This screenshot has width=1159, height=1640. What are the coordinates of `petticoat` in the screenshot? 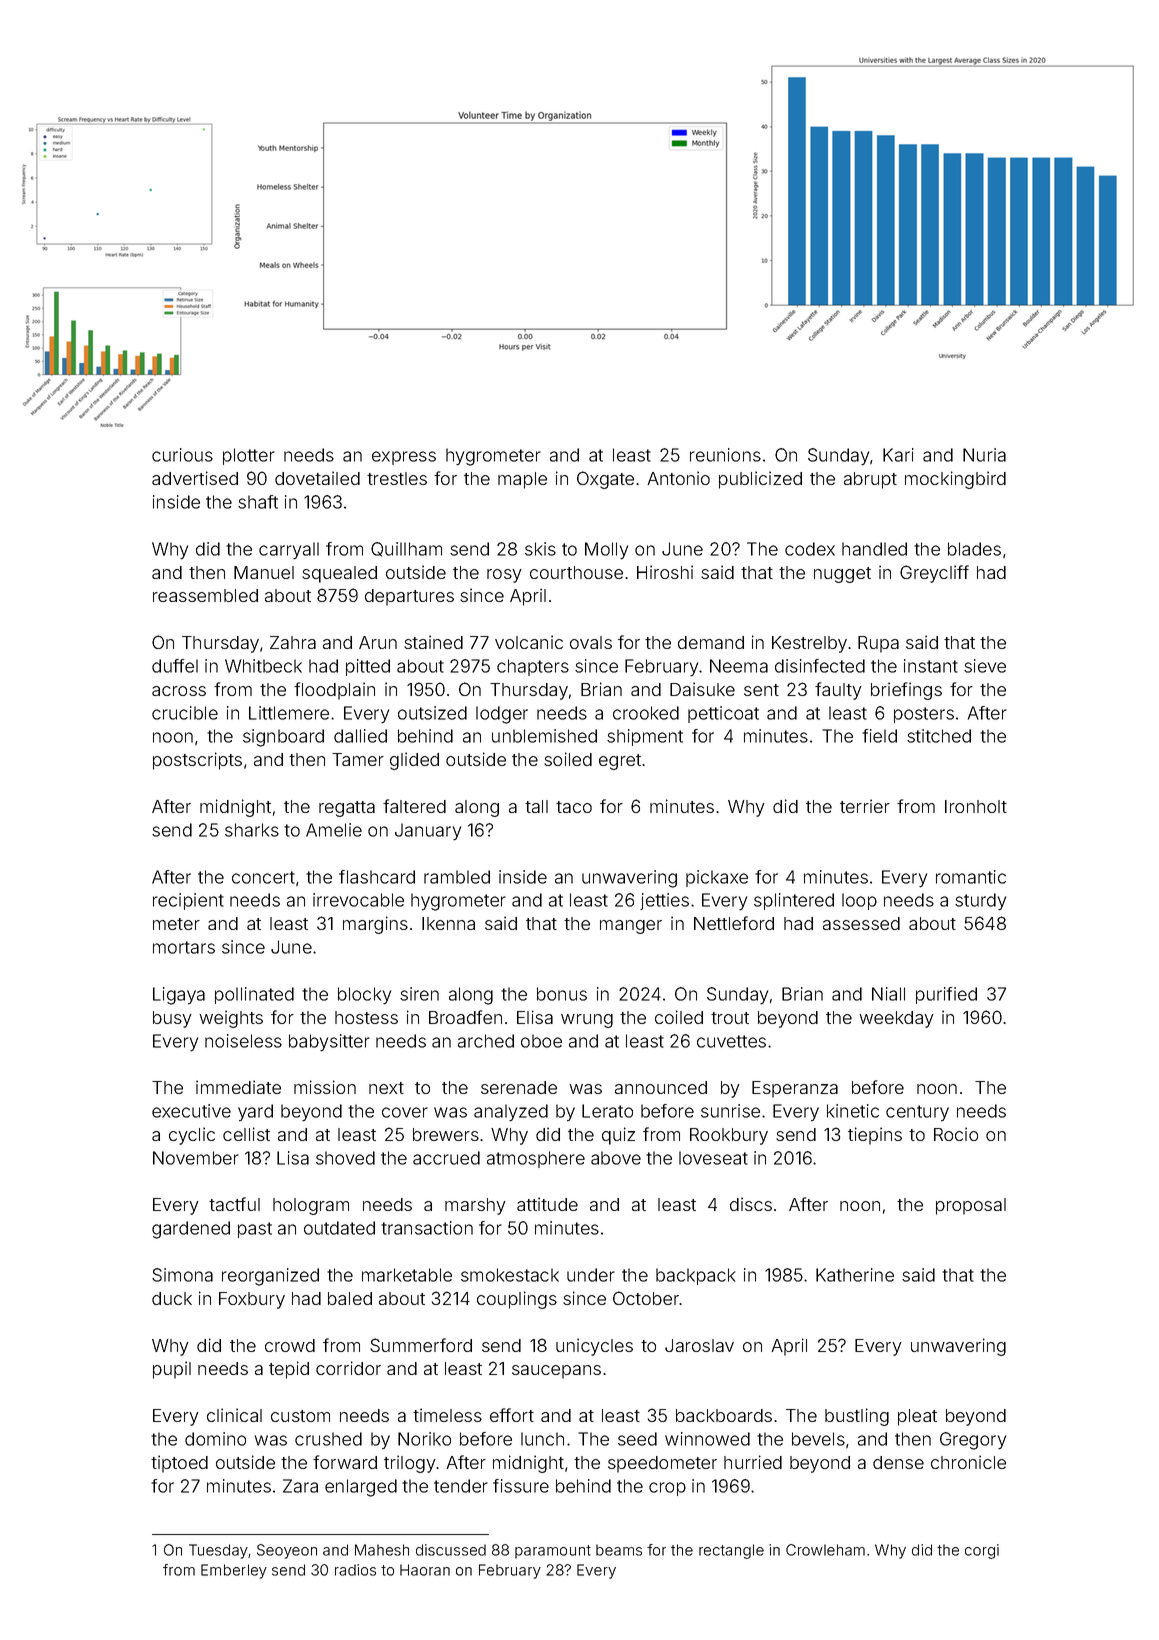 It's located at (723, 714).
